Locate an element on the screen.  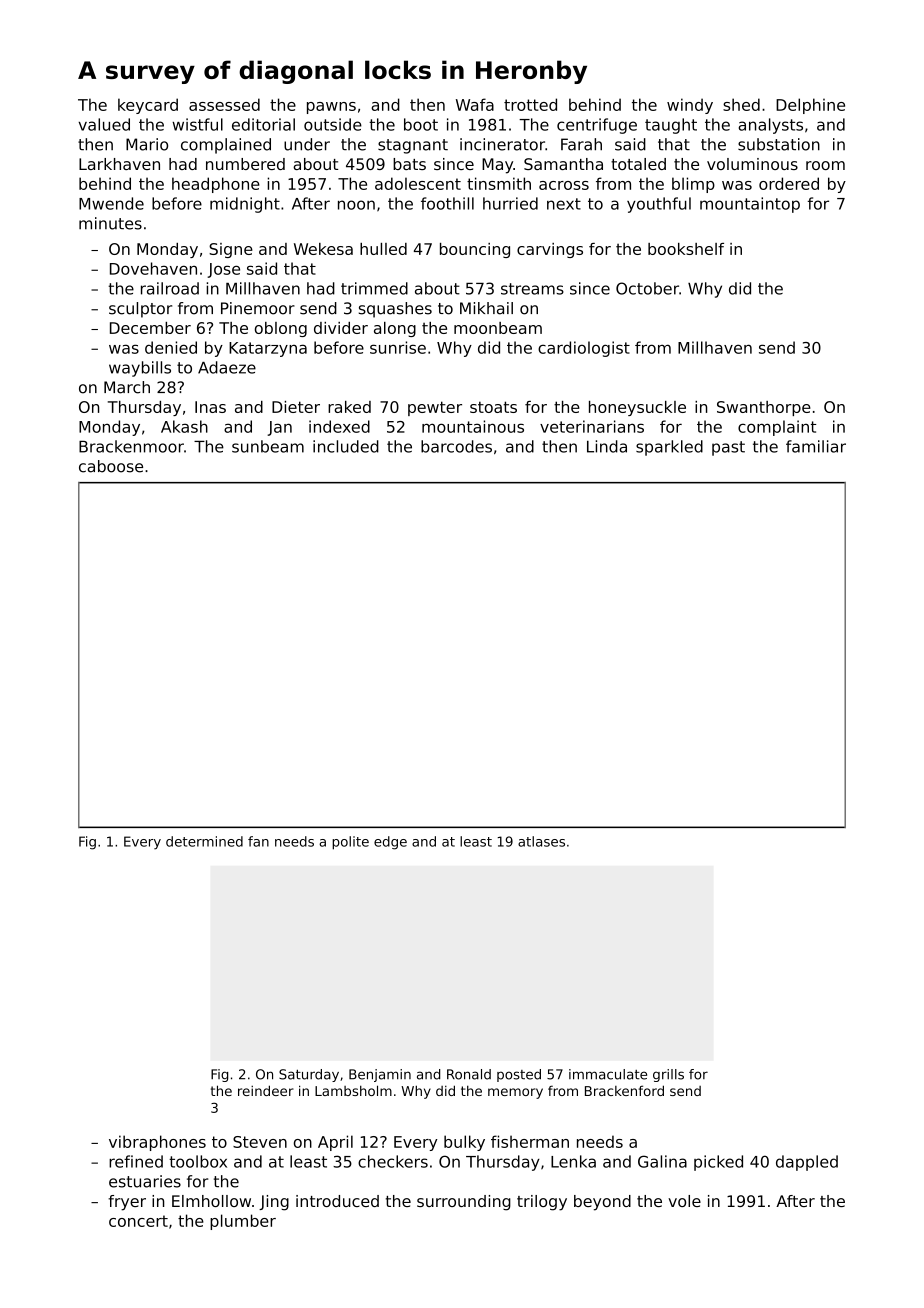
windy is located at coordinates (690, 106).
